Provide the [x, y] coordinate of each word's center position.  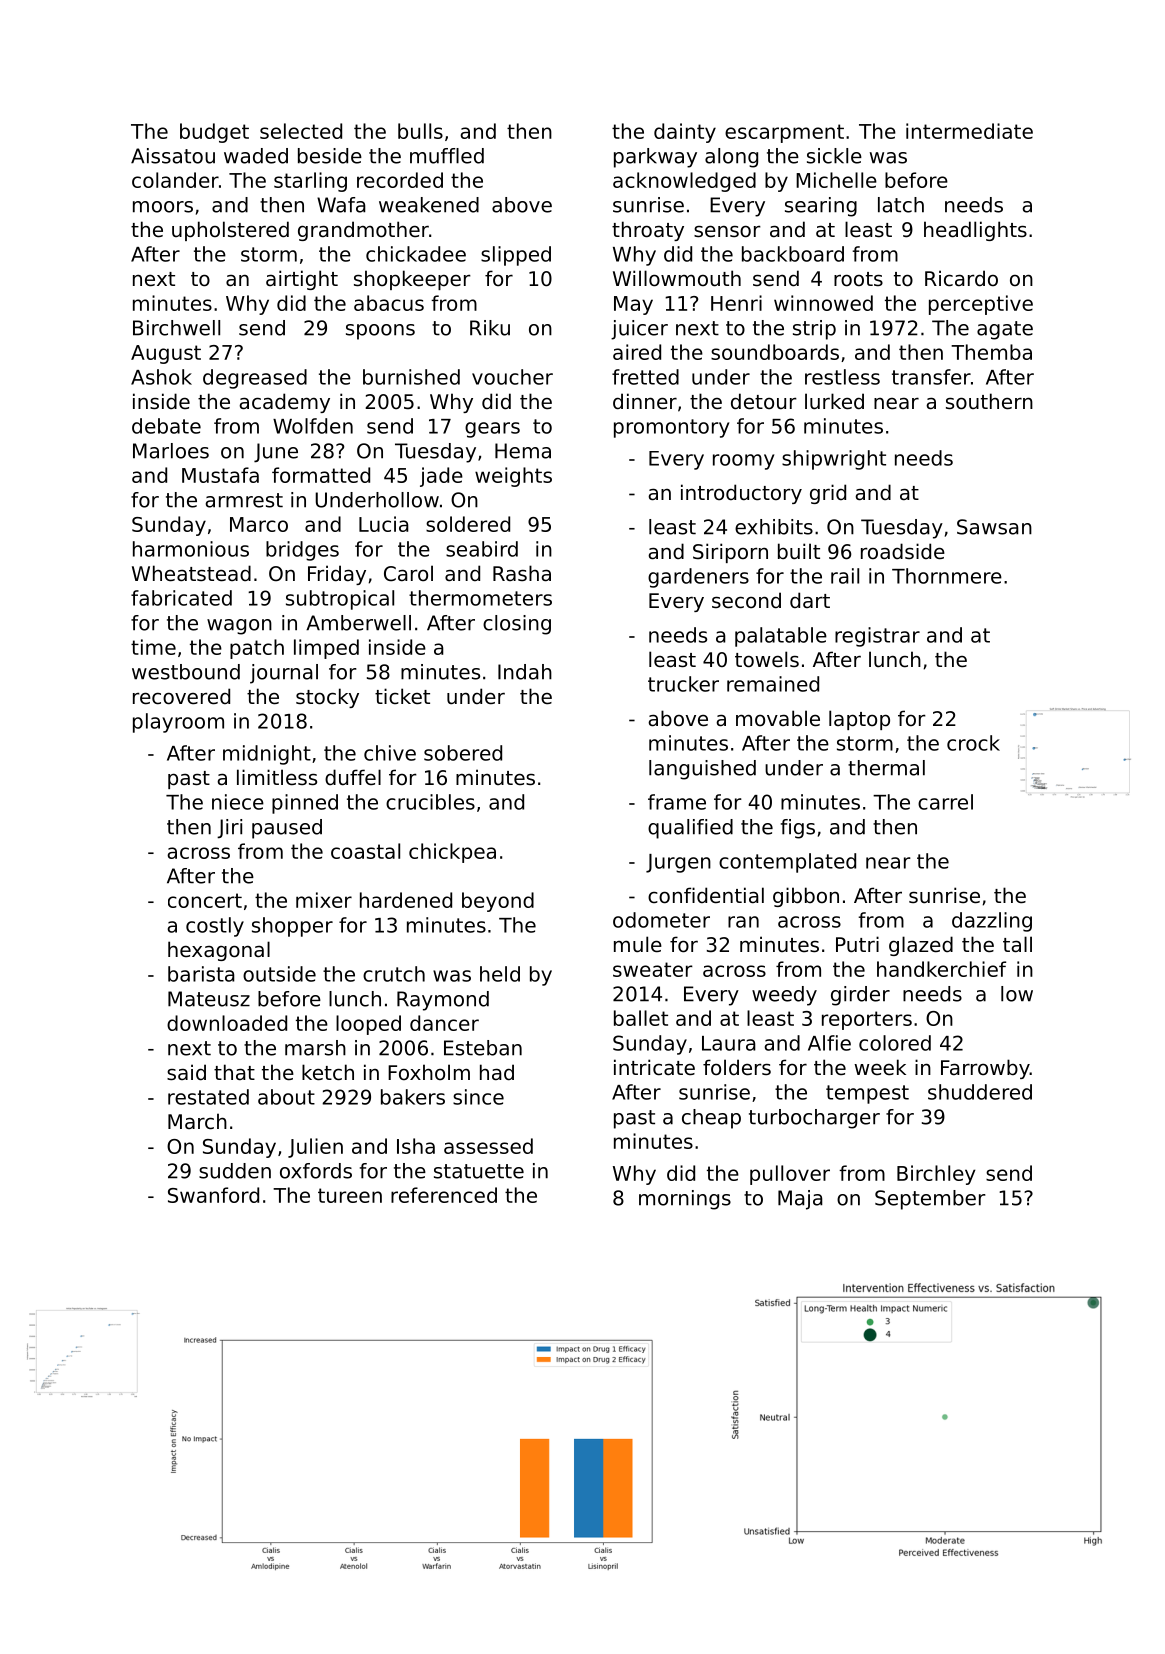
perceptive [981, 305]
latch [901, 205]
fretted [645, 377]
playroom [178, 723]
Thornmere [947, 576]
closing [517, 625]
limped [326, 649]
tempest [867, 1094]
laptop [859, 720]
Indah [525, 672]
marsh [315, 1048]
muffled [447, 156]
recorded [400, 180]
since [478, 1097]
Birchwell [176, 328]
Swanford [213, 1195]
